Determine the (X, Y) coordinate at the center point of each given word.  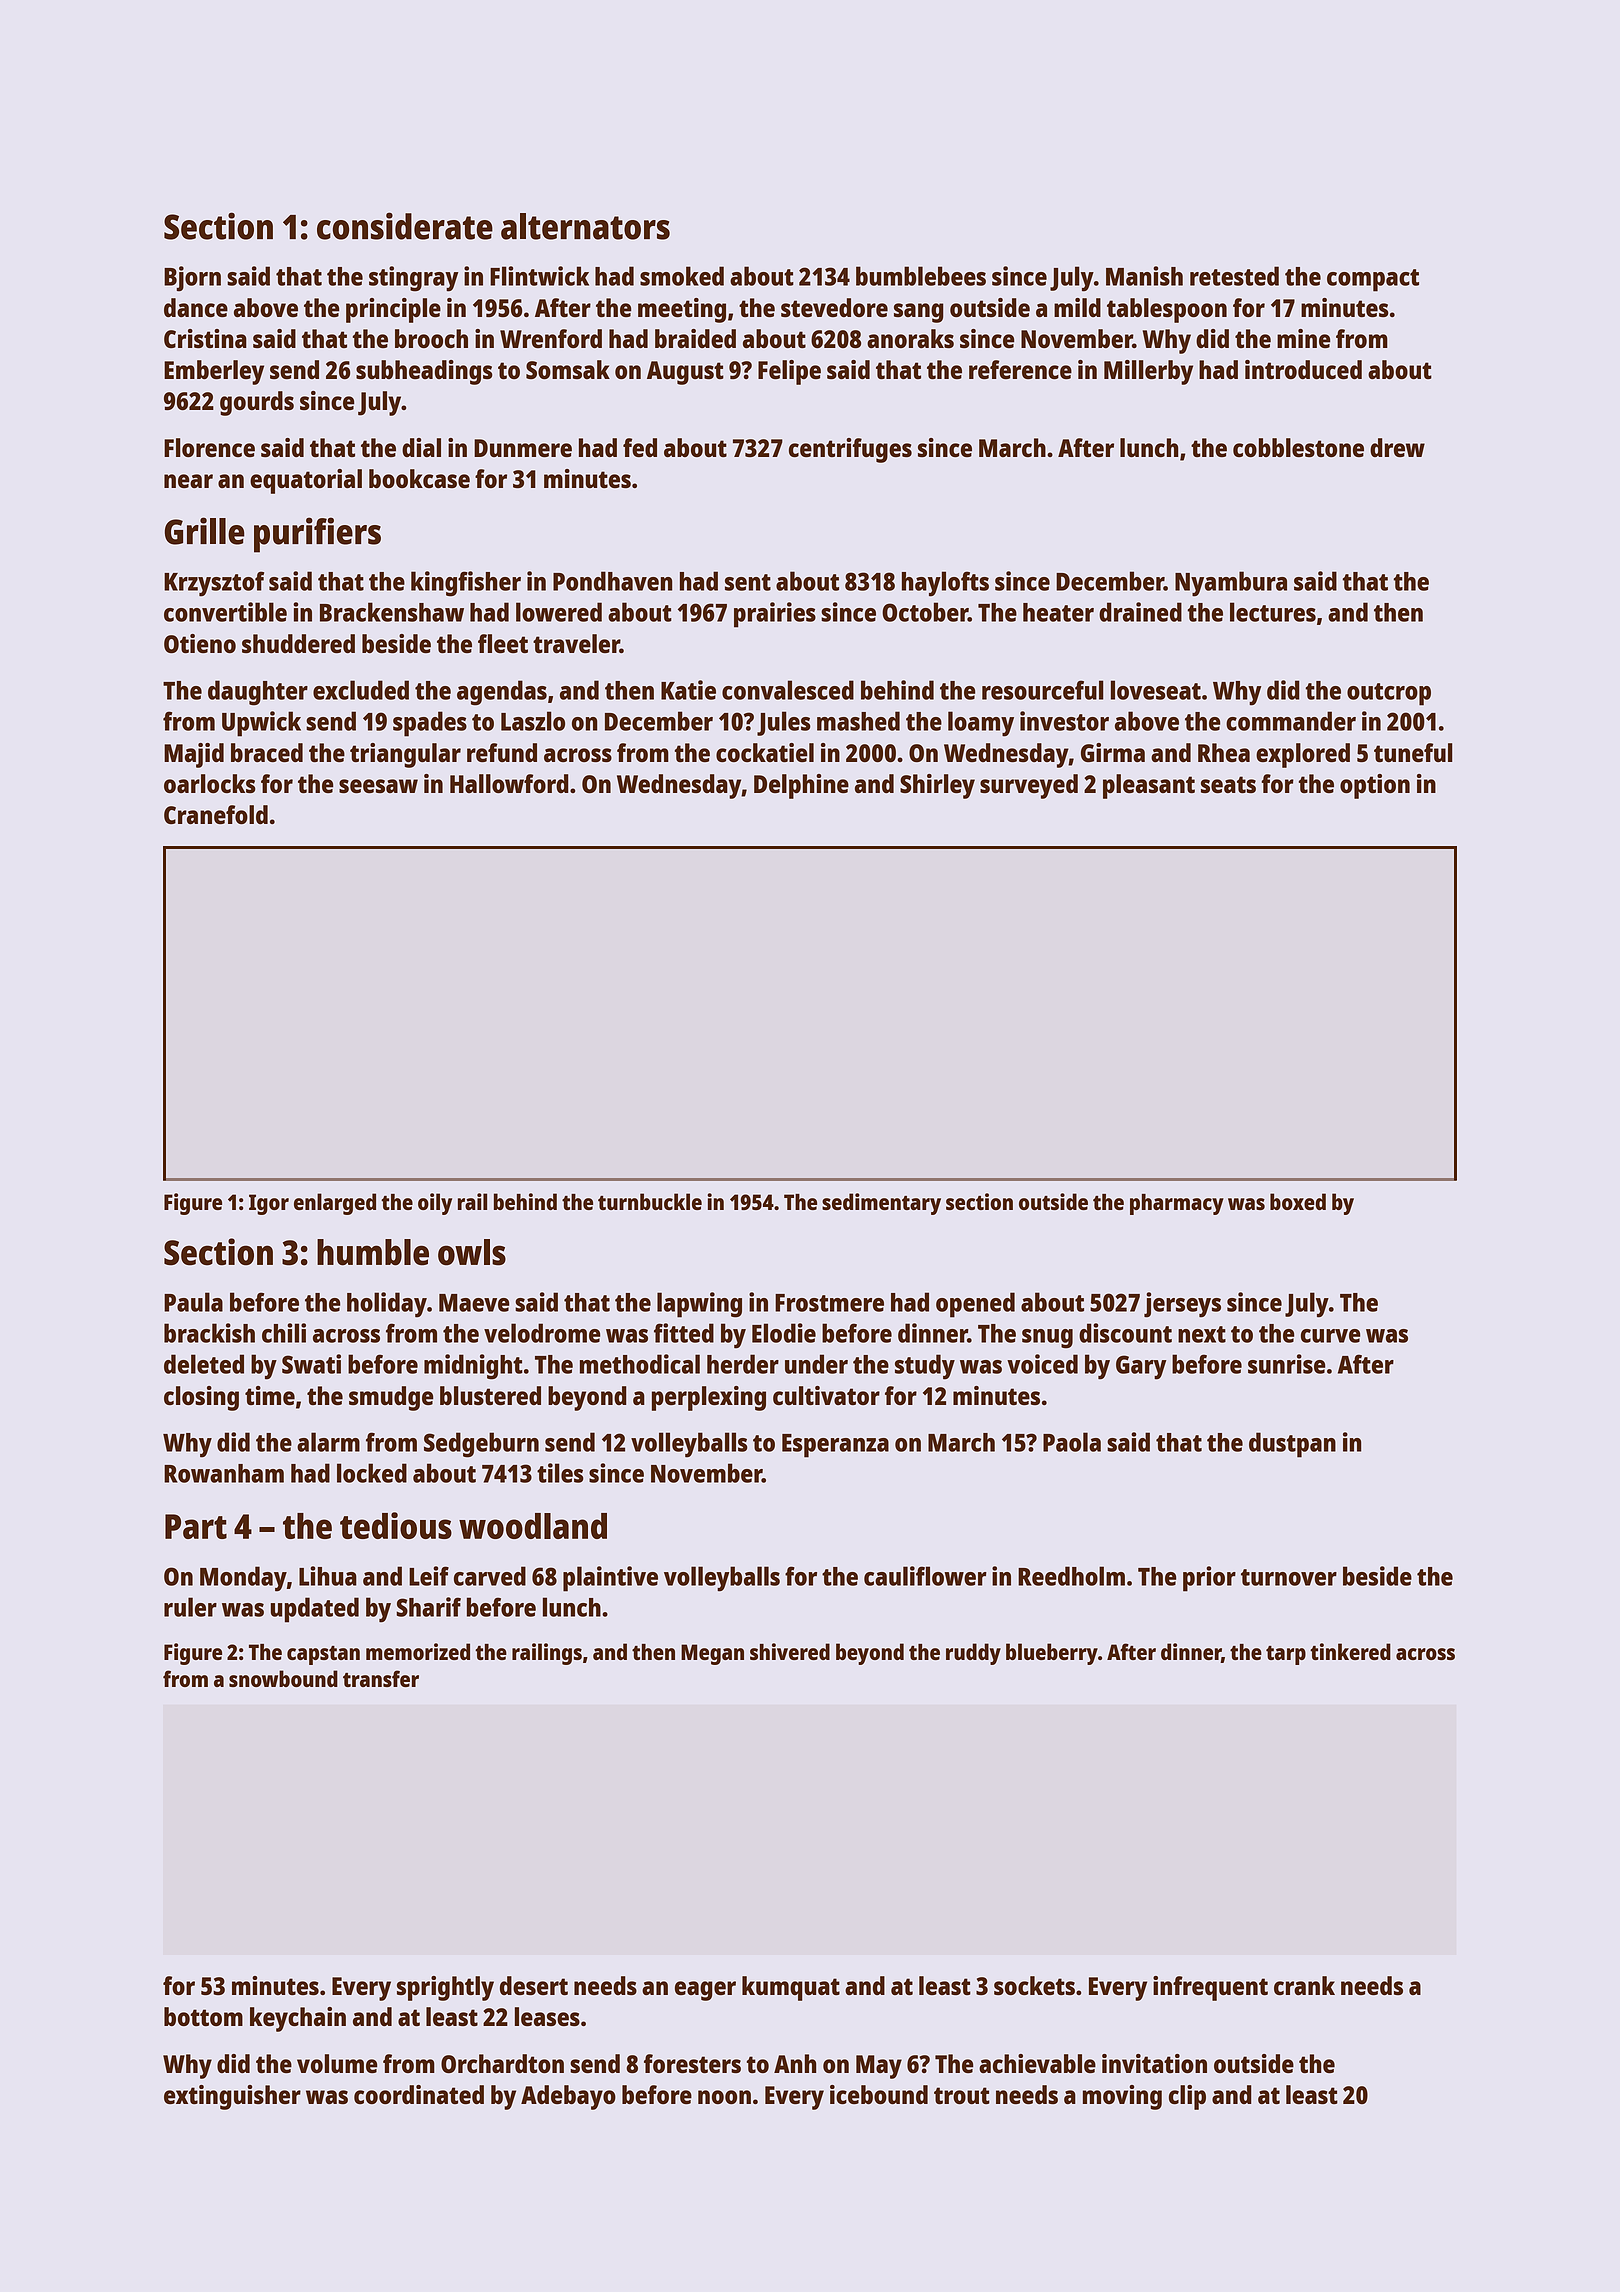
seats (1228, 784)
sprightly (445, 1988)
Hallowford (509, 783)
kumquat (791, 1988)
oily (435, 1204)
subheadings (424, 372)
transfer (381, 1678)
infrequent (1210, 1988)
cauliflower (925, 1576)
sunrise (1286, 1364)
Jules (784, 723)
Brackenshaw (392, 612)
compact (1373, 280)
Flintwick (539, 276)
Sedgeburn (481, 1445)
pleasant (1149, 786)
